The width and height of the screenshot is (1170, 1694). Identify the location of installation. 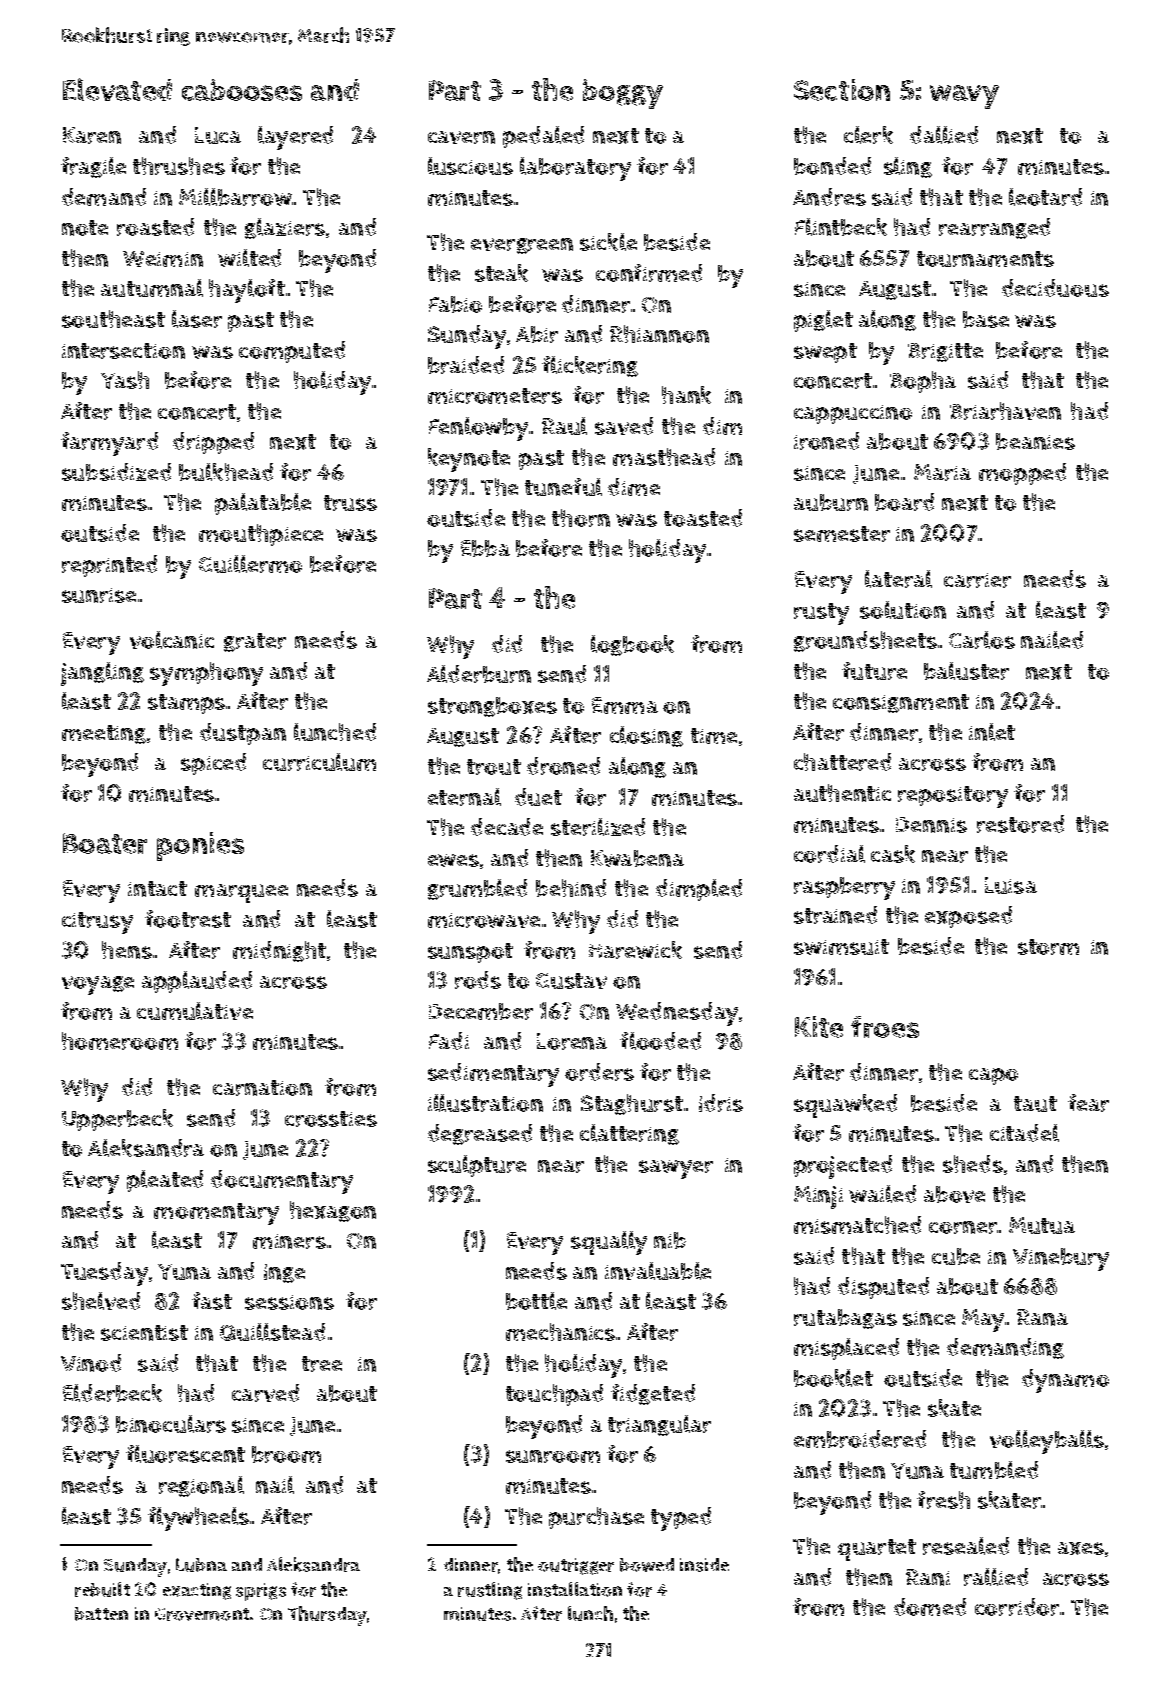
(575, 1589).
